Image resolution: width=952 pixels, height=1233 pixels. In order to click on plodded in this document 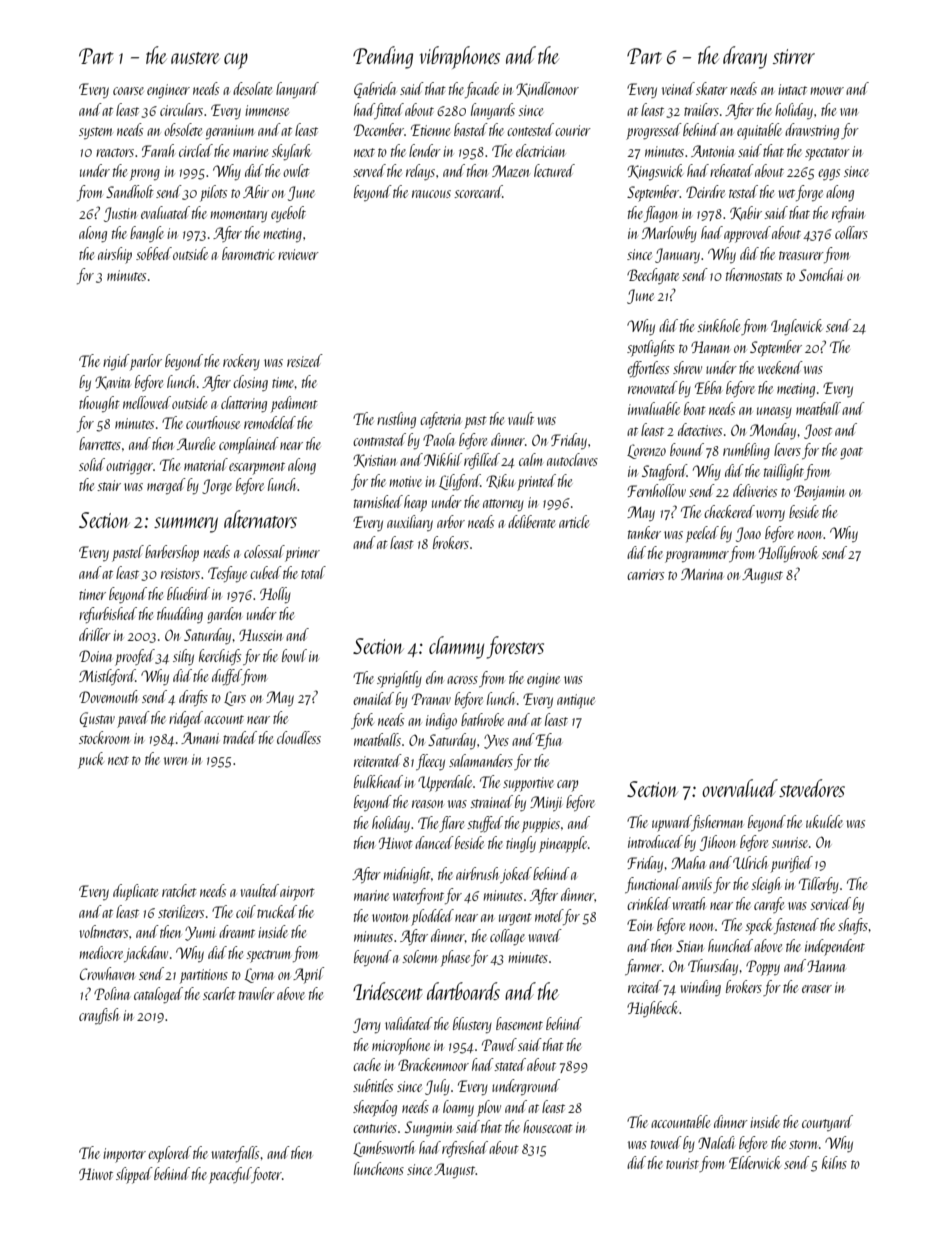, I will do `click(432, 917)`.
